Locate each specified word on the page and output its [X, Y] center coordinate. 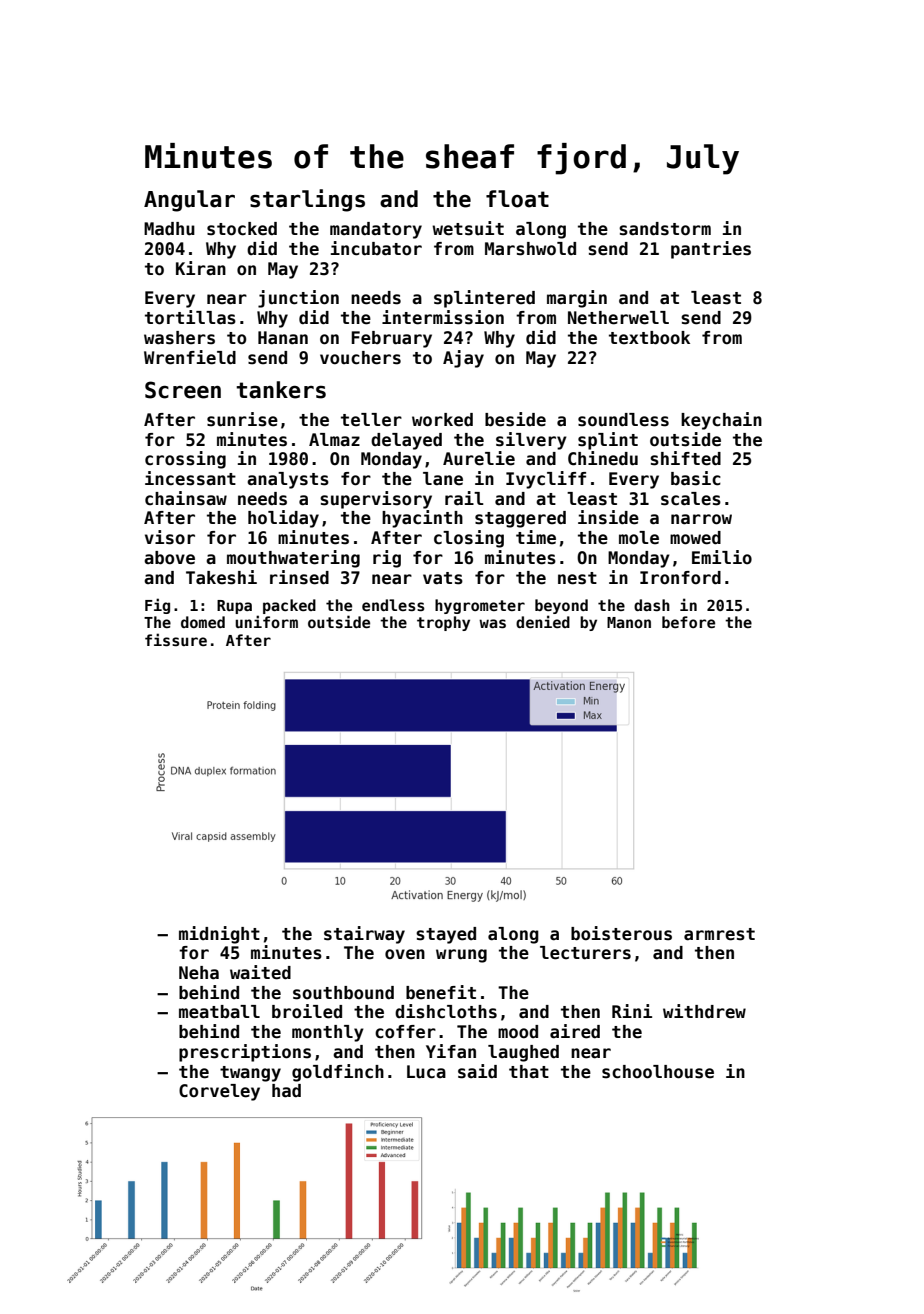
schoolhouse [658, 1072]
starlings [307, 200]
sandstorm [665, 229]
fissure [176, 639]
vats [443, 578]
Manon [629, 622]
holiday [283, 519]
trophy [443, 623]
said [477, 1071]
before [688, 622]
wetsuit [468, 228]
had [286, 1091]
